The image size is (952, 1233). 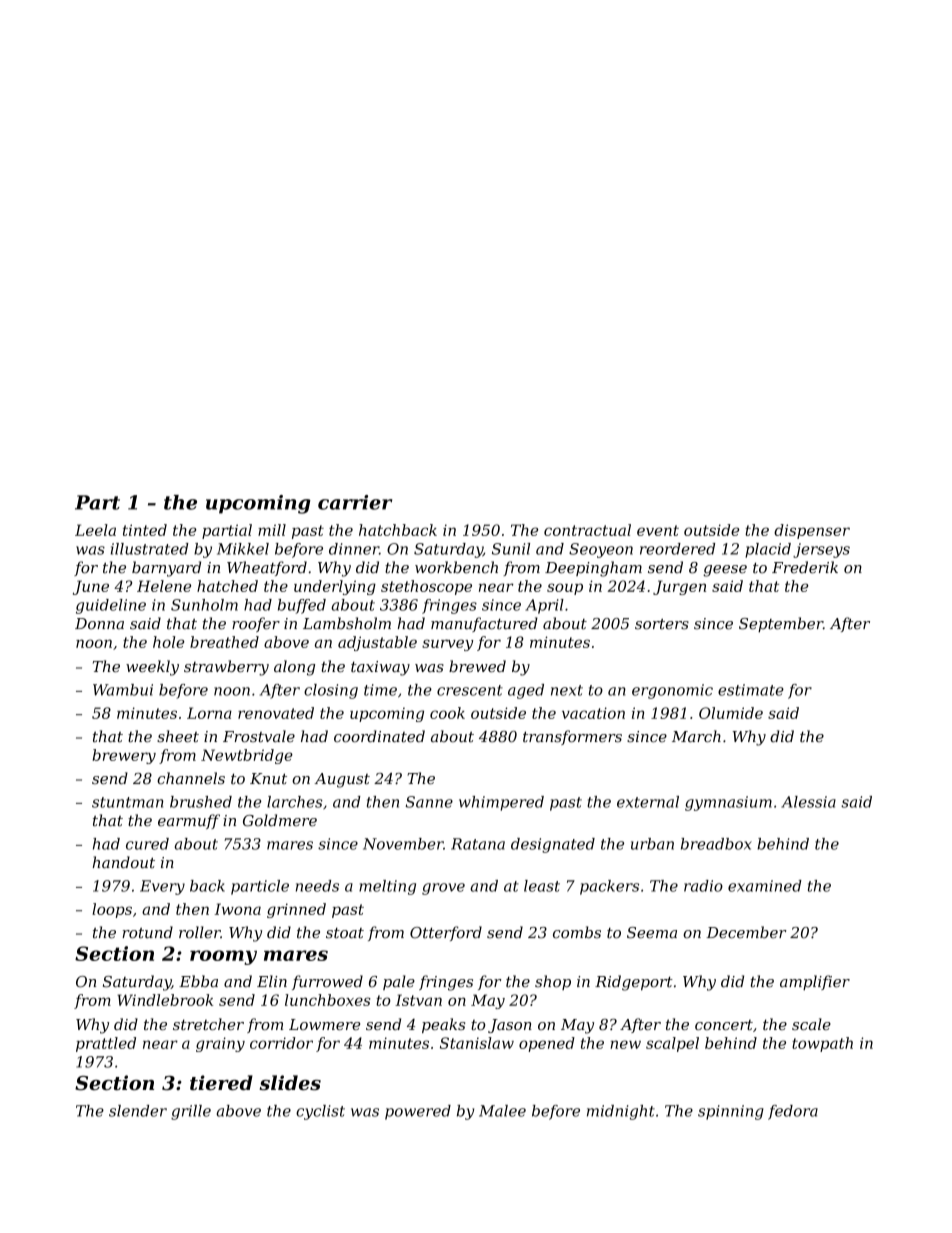 What do you see at coordinates (822, 1044) in the page?
I see `towpath` at bounding box center [822, 1044].
